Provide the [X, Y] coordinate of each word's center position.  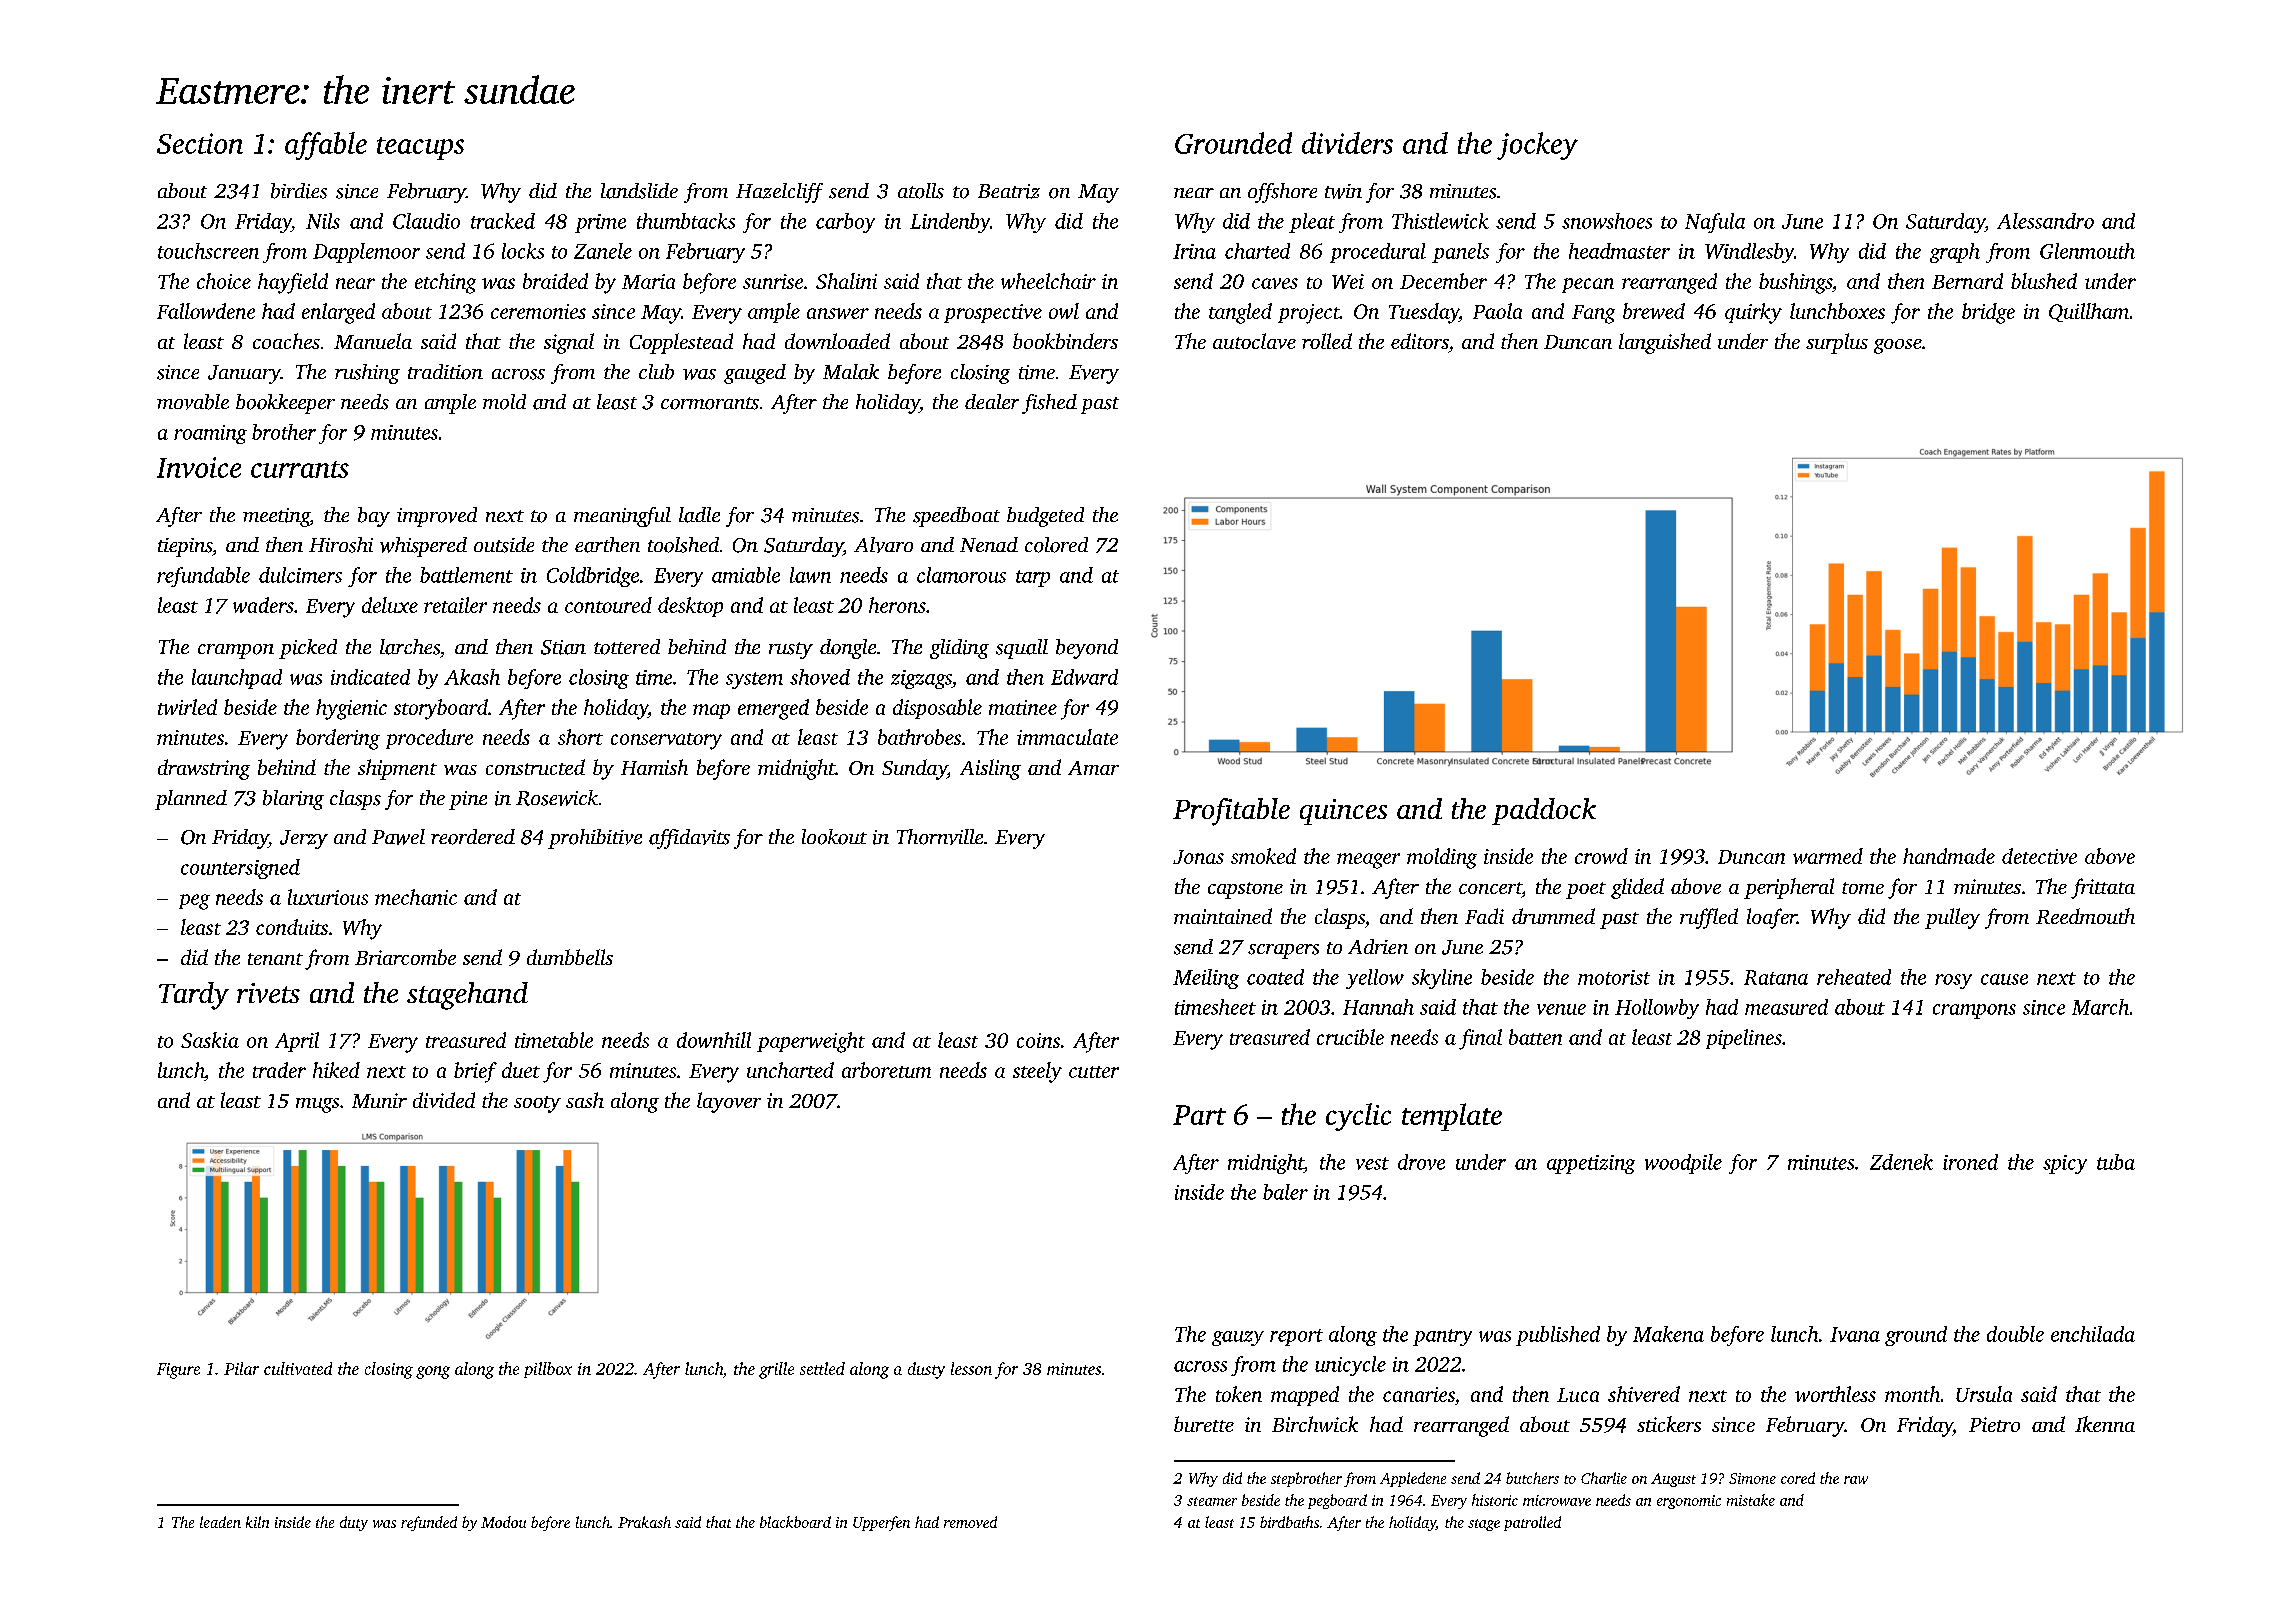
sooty [537, 1104]
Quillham [2089, 312]
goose [1898, 346]
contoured [608, 605]
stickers [1669, 1424]
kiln [257, 1522]
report [1296, 1337]
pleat [1312, 223]
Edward [1084, 677]
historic [1495, 1500]
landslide [639, 191]
